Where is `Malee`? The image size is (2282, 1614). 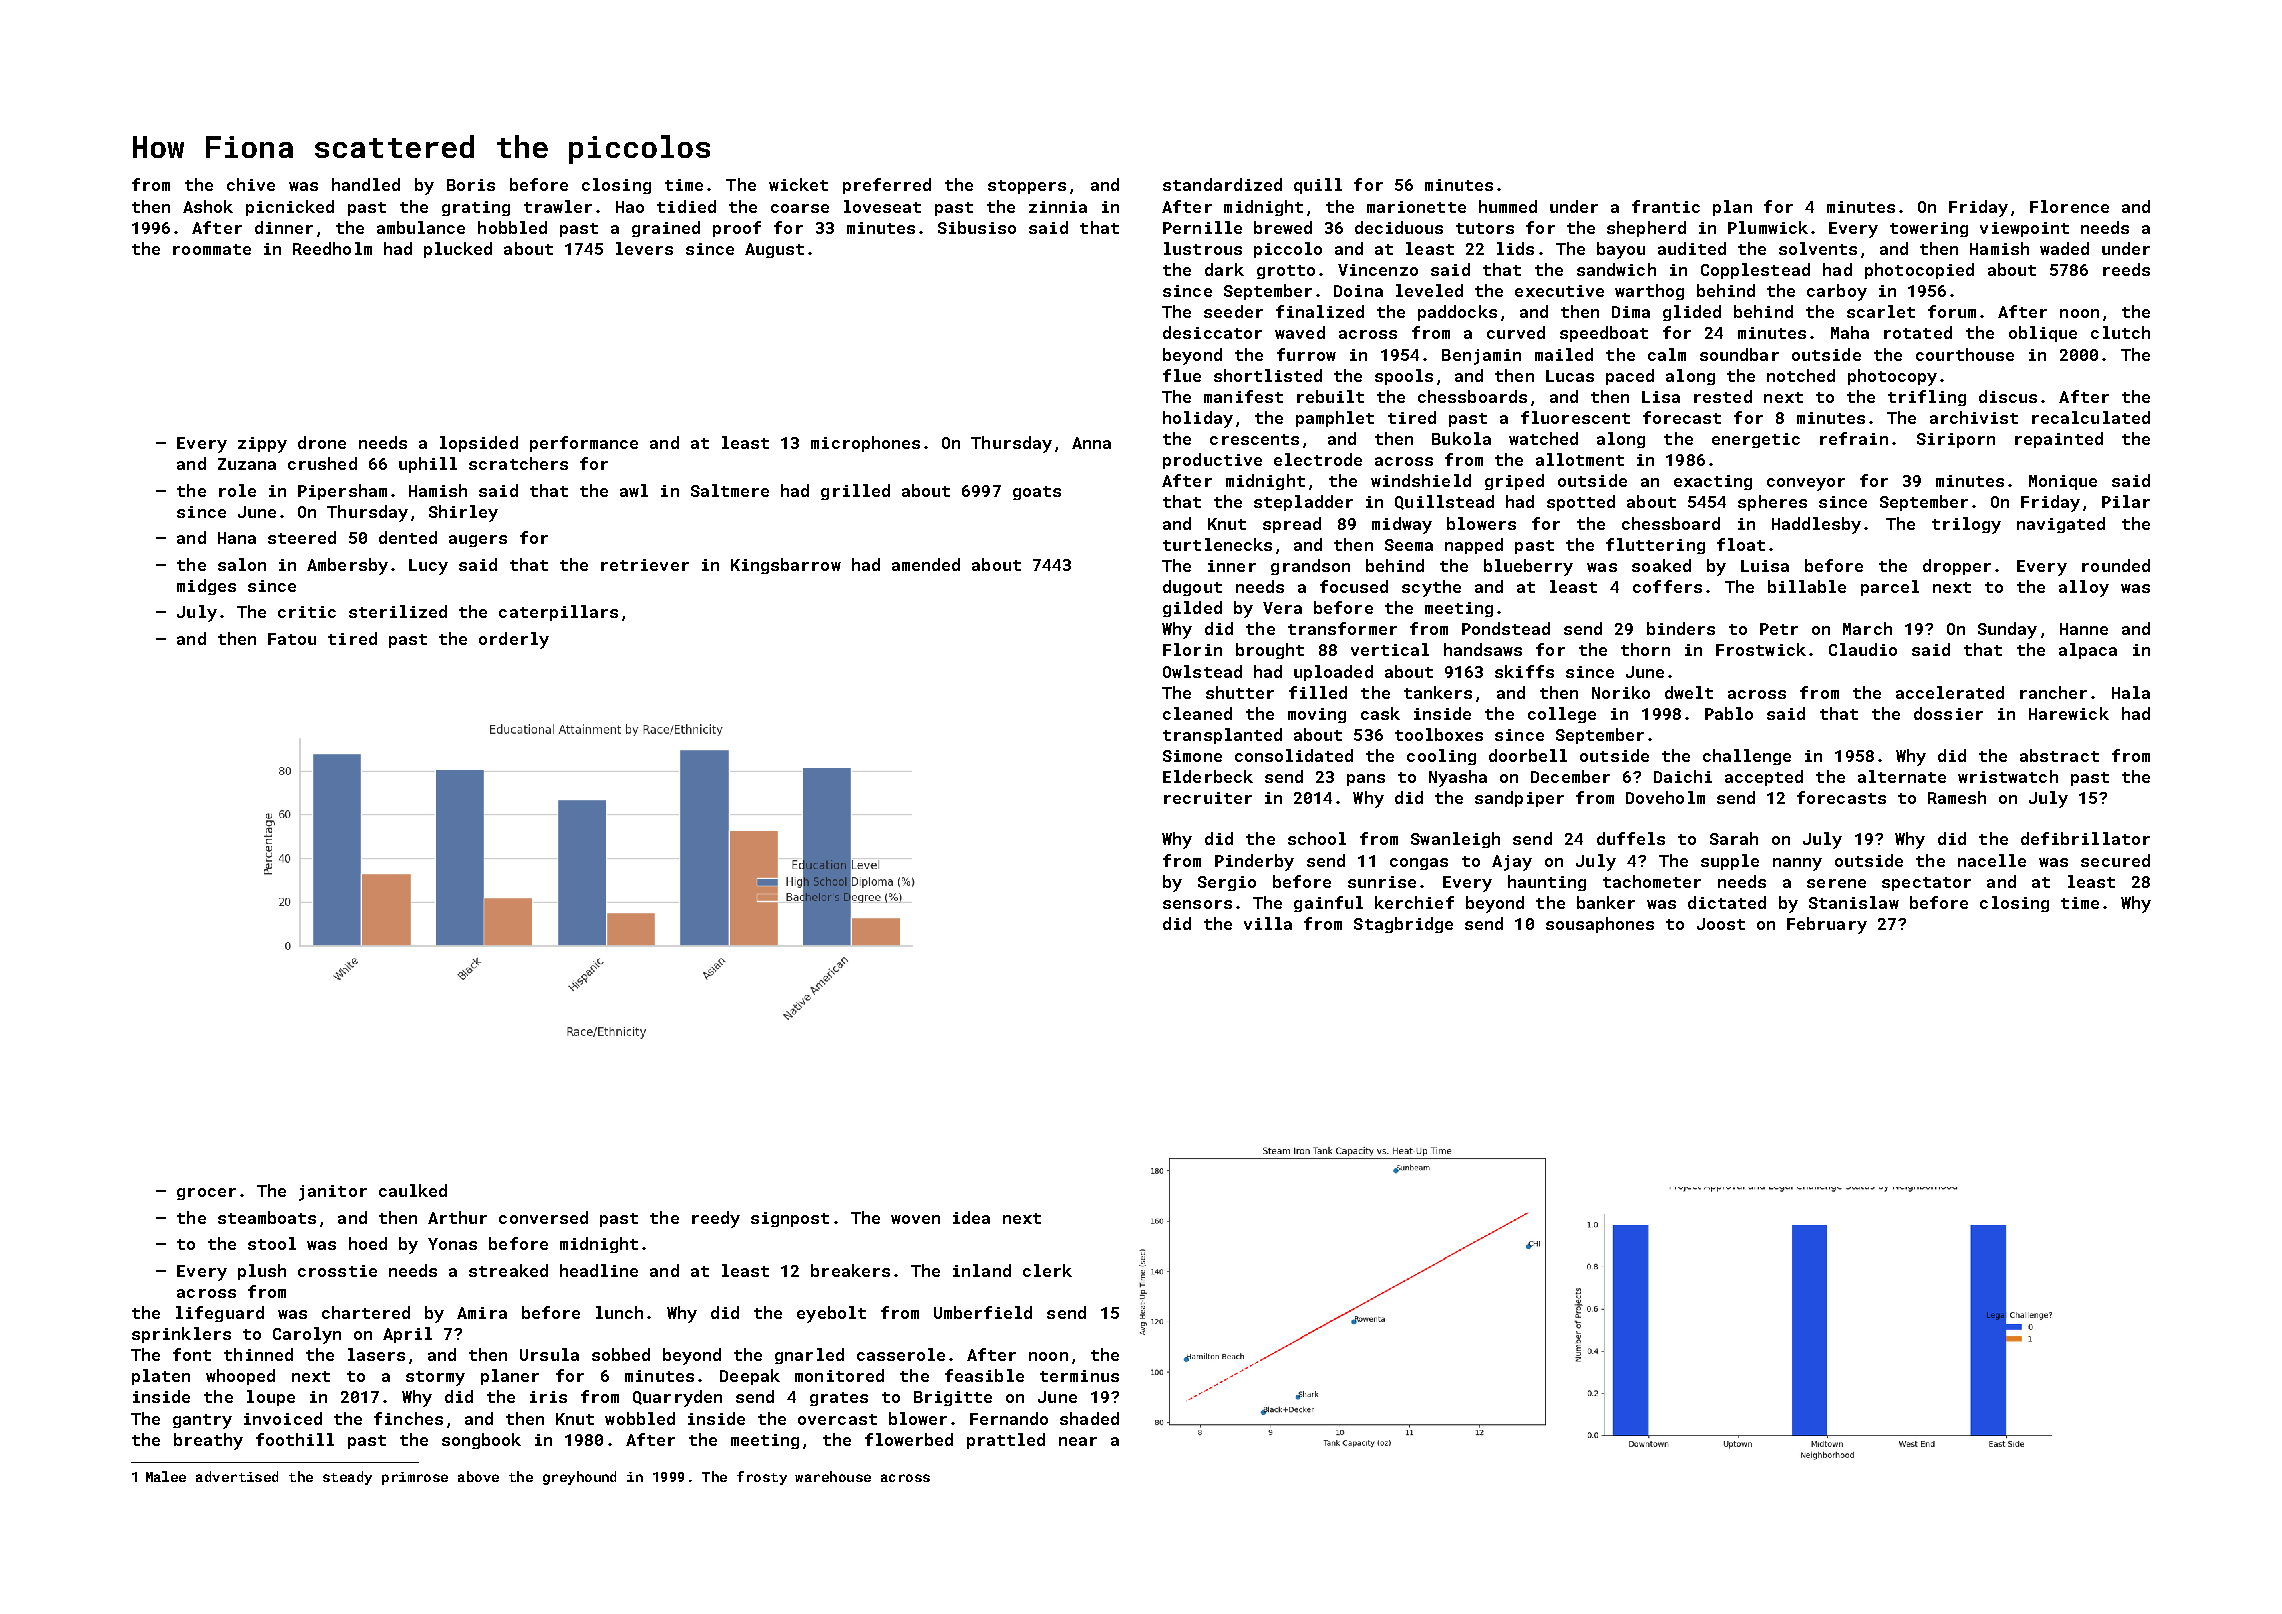
Malee is located at coordinates (166, 1476).
